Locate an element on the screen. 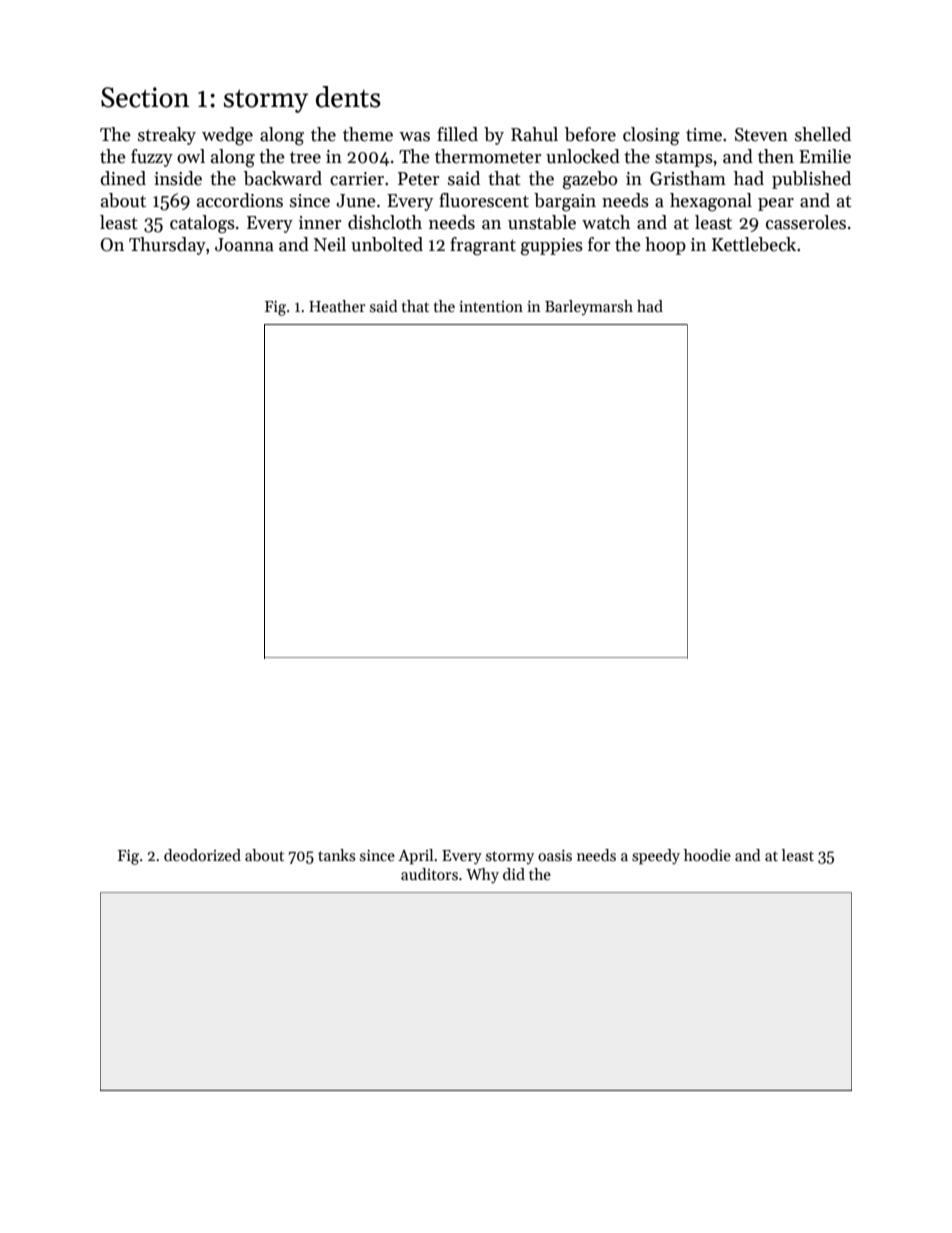 Image resolution: width=952 pixels, height=1233 pixels. shelled is located at coordinates (823, 134).
